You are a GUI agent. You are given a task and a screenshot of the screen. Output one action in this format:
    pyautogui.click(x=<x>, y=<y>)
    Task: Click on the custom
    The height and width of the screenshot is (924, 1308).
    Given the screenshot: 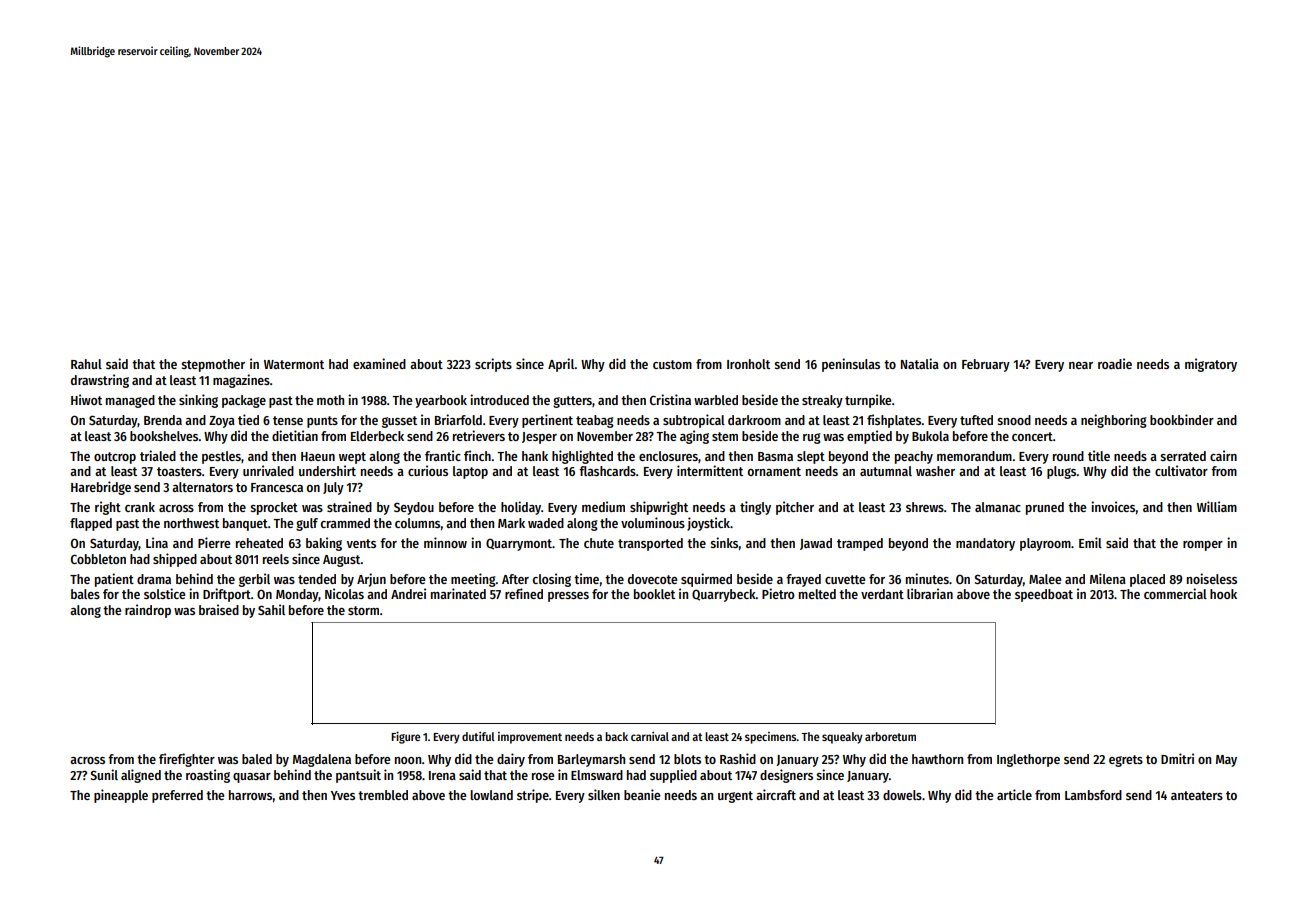 What is the action you would take?
    pyautogui.click(x=672, y=364)
